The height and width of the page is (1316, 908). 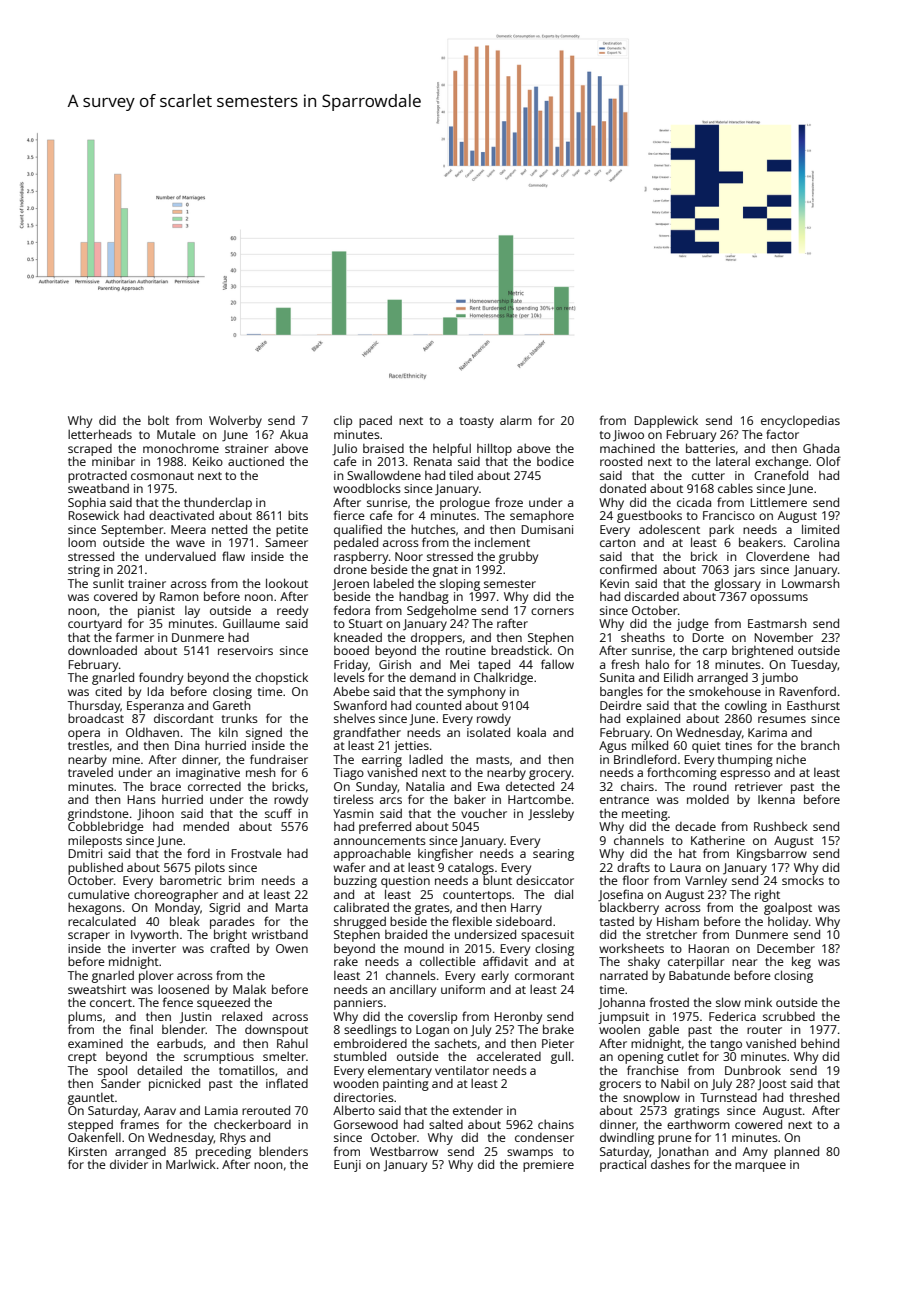 I want to click on marquee, so click(x=760, y=1167).
